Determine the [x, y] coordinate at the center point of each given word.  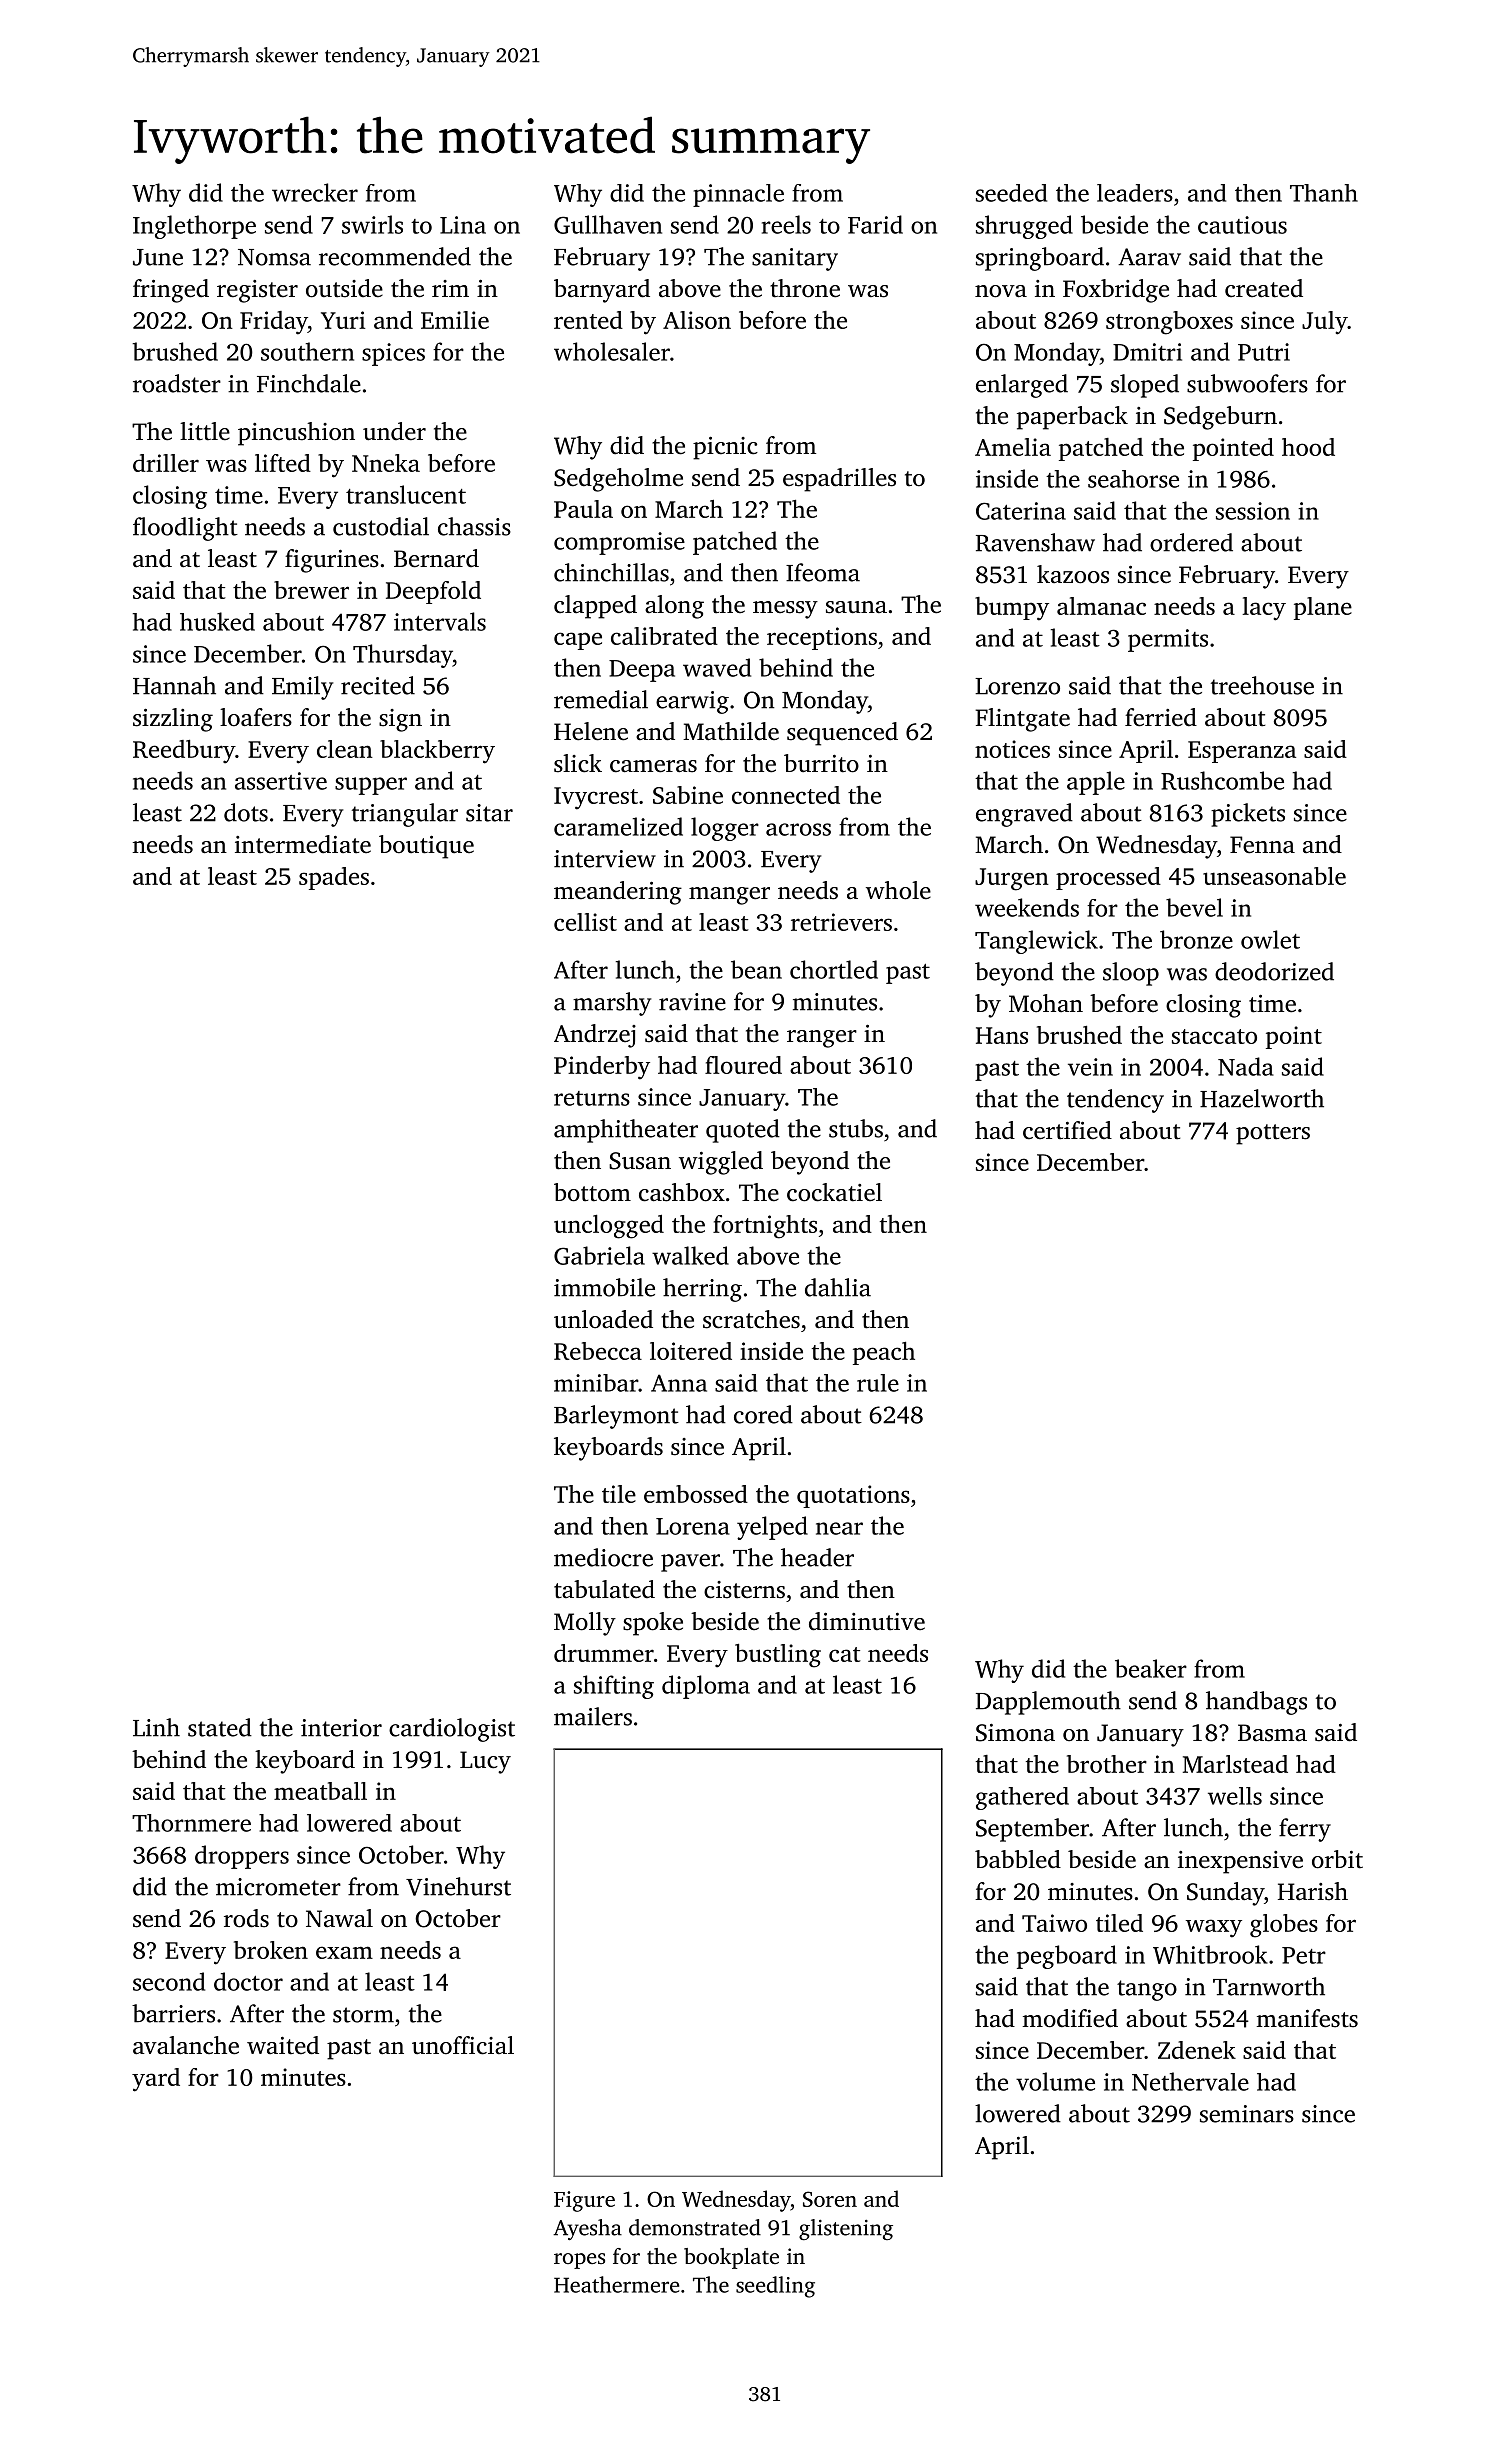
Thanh [1324, 193]
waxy [1214, 1928]
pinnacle [738, 195]
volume [1055, 2081]
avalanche [186, 2045]
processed [1108, 878]
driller [166, 463]
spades [334, 878]
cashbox [682, 1192]
